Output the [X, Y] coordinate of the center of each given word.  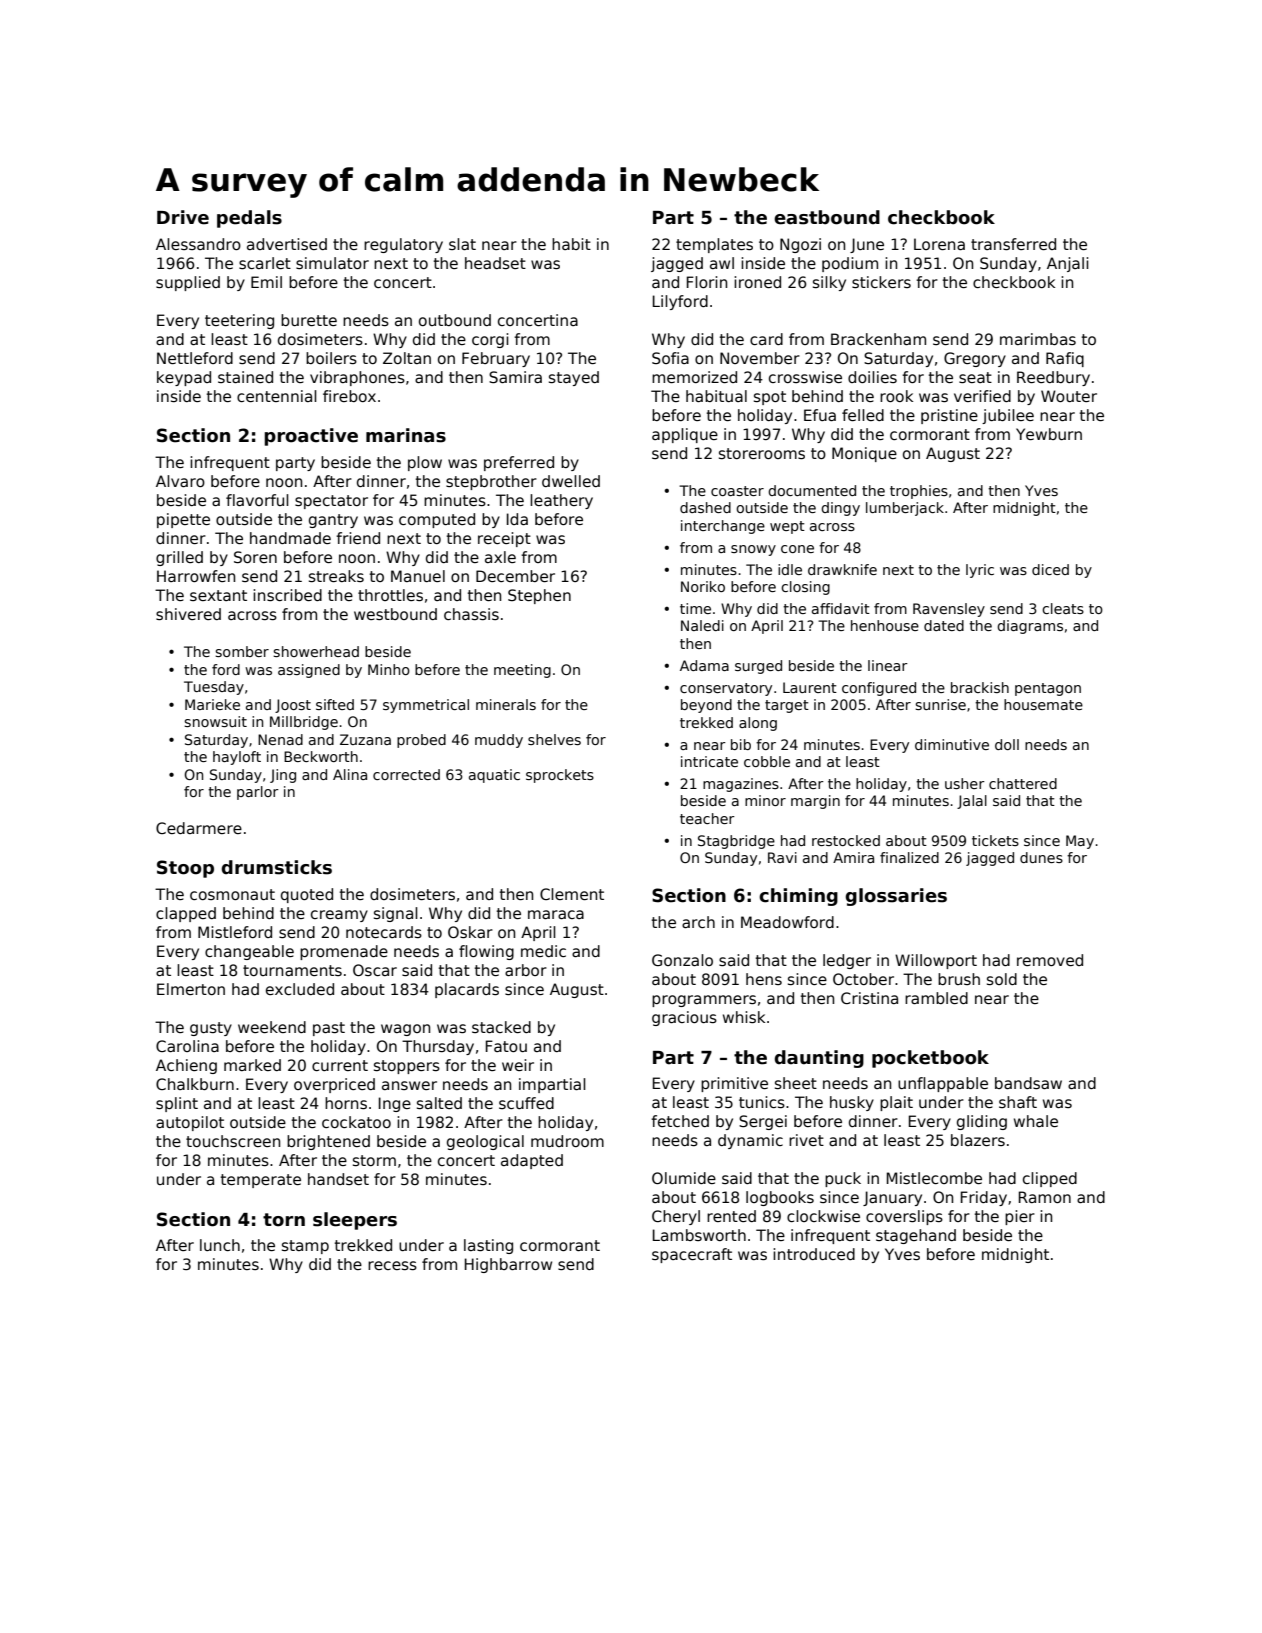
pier [1020, 1217]
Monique [864, 454]
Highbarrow [508, 1265]
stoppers [407, 1067]
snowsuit [215, 721]
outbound [455, 320]
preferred [519, 463]
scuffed [526, 1103]
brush [959, 979]
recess [392, 1265]
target [787, 706]
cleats [1063, 608]
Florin [707, 282]
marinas [406, 435]
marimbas [1038, 339]
